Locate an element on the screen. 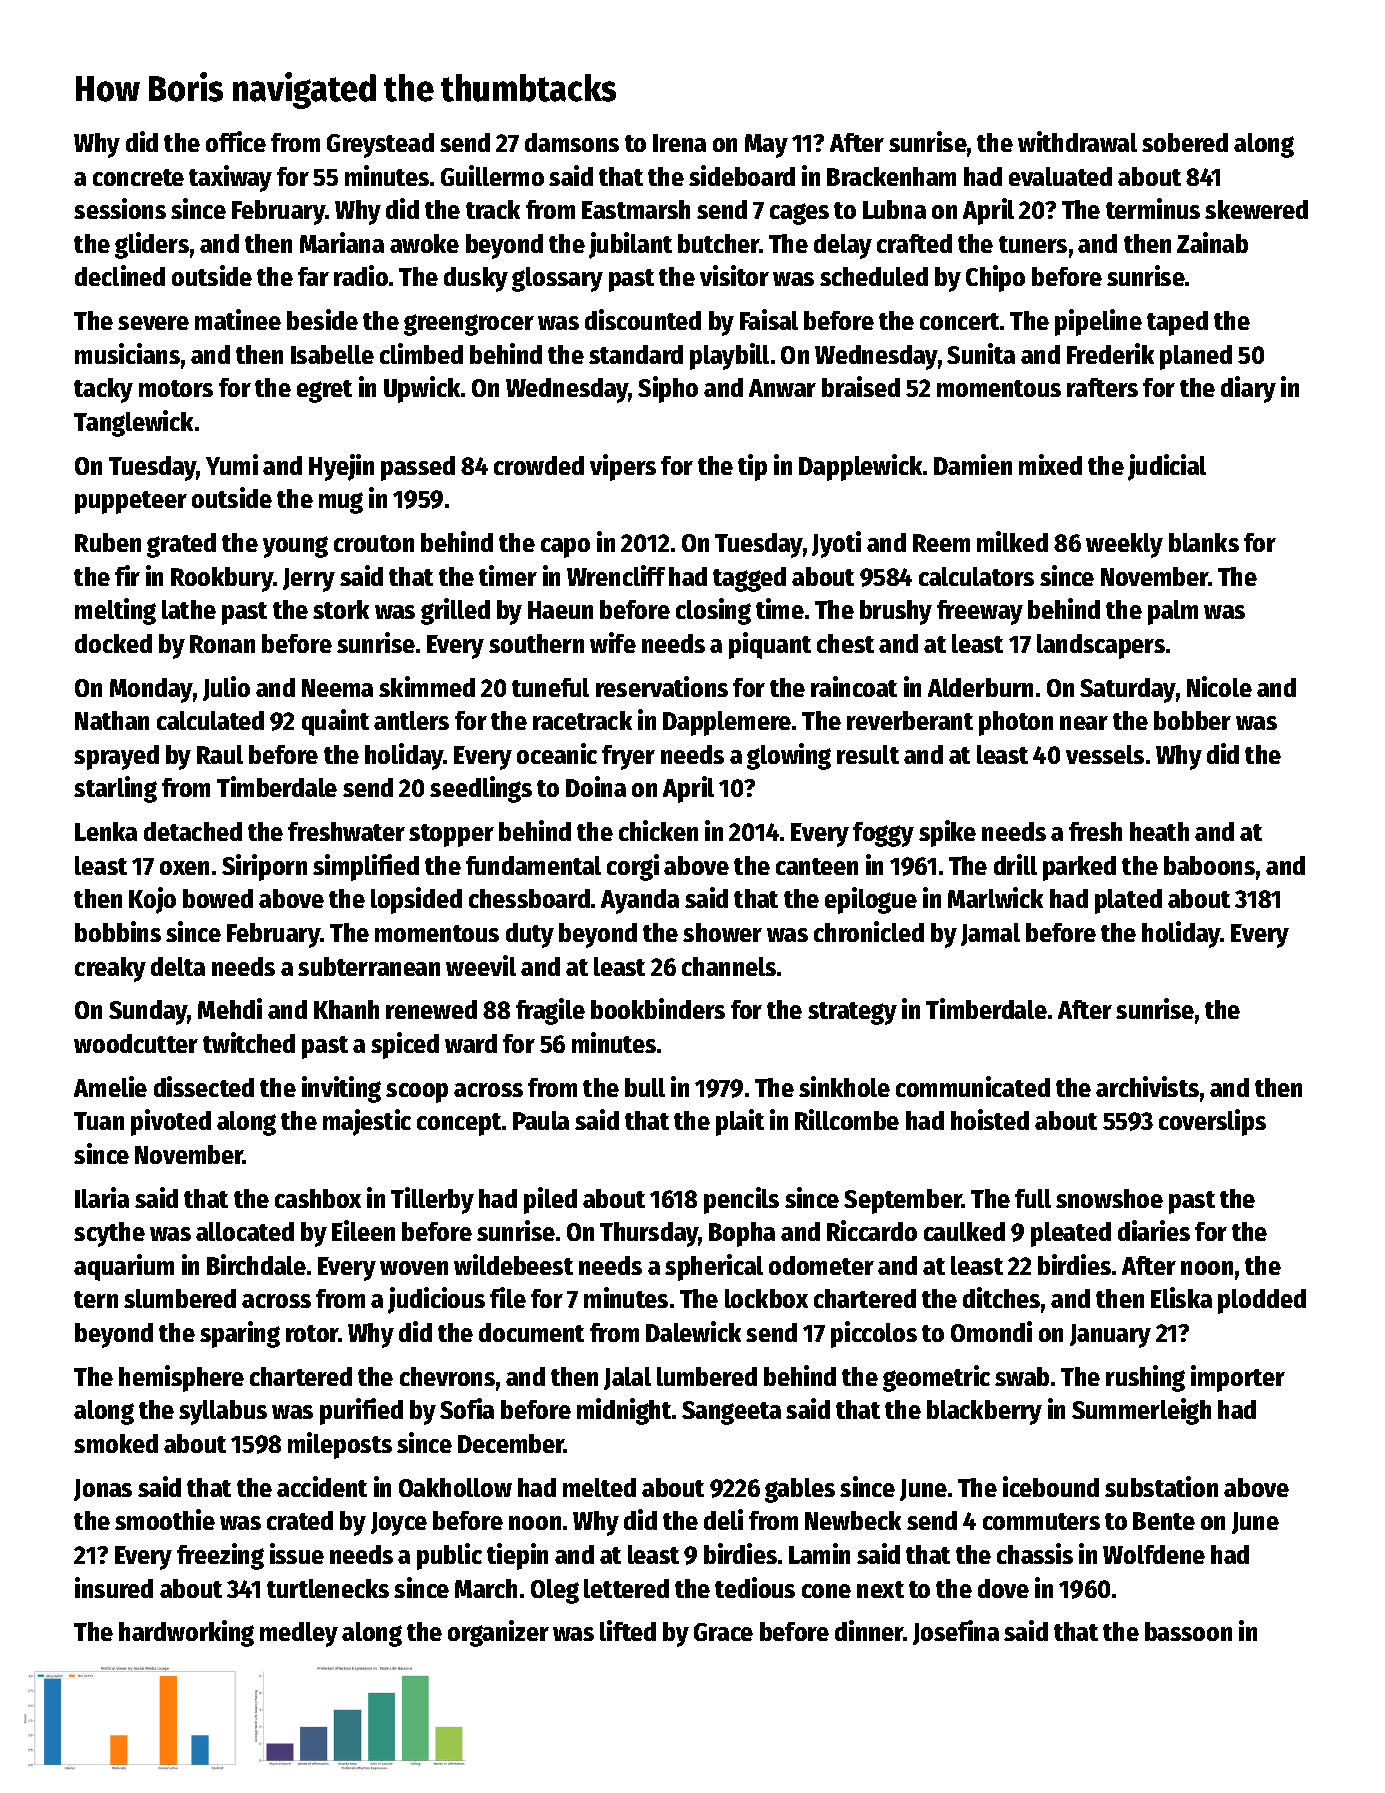  issue is located at coordinates (297, 1553).
